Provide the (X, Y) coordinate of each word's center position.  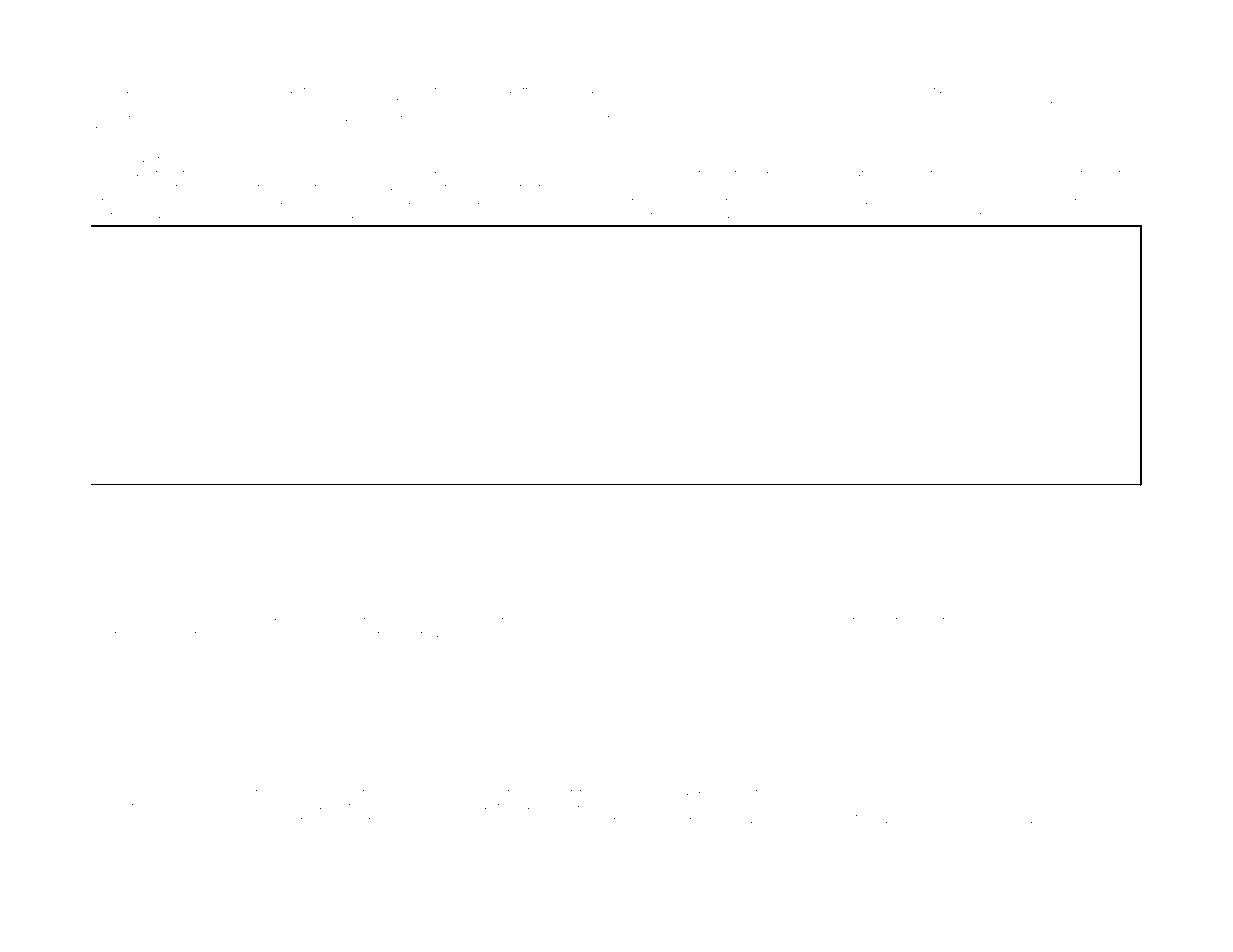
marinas (642, 496)
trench (622, 90)
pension (999, 621)
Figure (480, 496)
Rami (264, 117)
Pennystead (387, 634)
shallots (576, 634)
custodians (1046, 104)
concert (157, 820)
